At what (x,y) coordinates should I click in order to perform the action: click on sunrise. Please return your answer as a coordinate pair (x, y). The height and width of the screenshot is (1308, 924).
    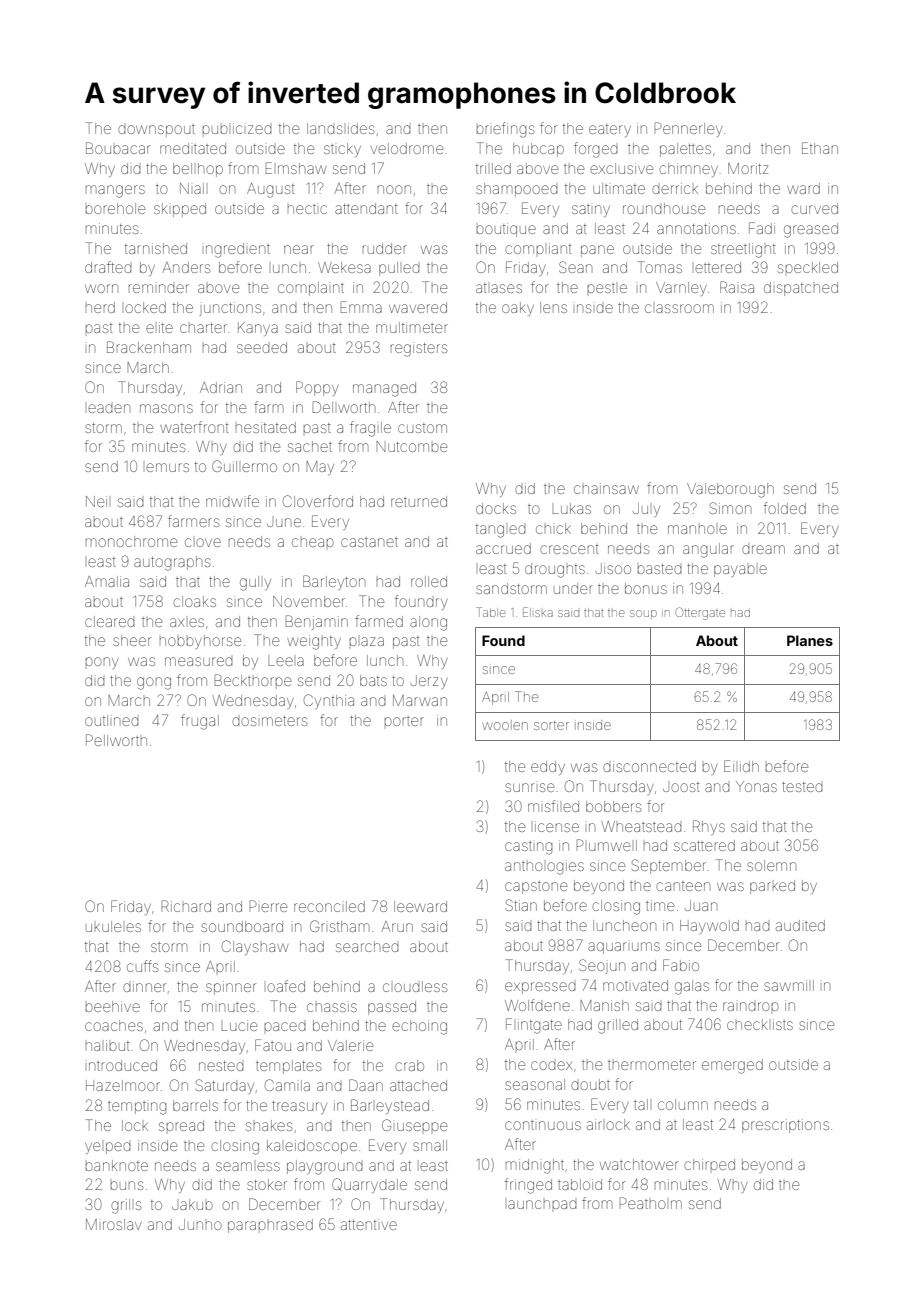
    Looking at the image, I should click on (529, 787).
